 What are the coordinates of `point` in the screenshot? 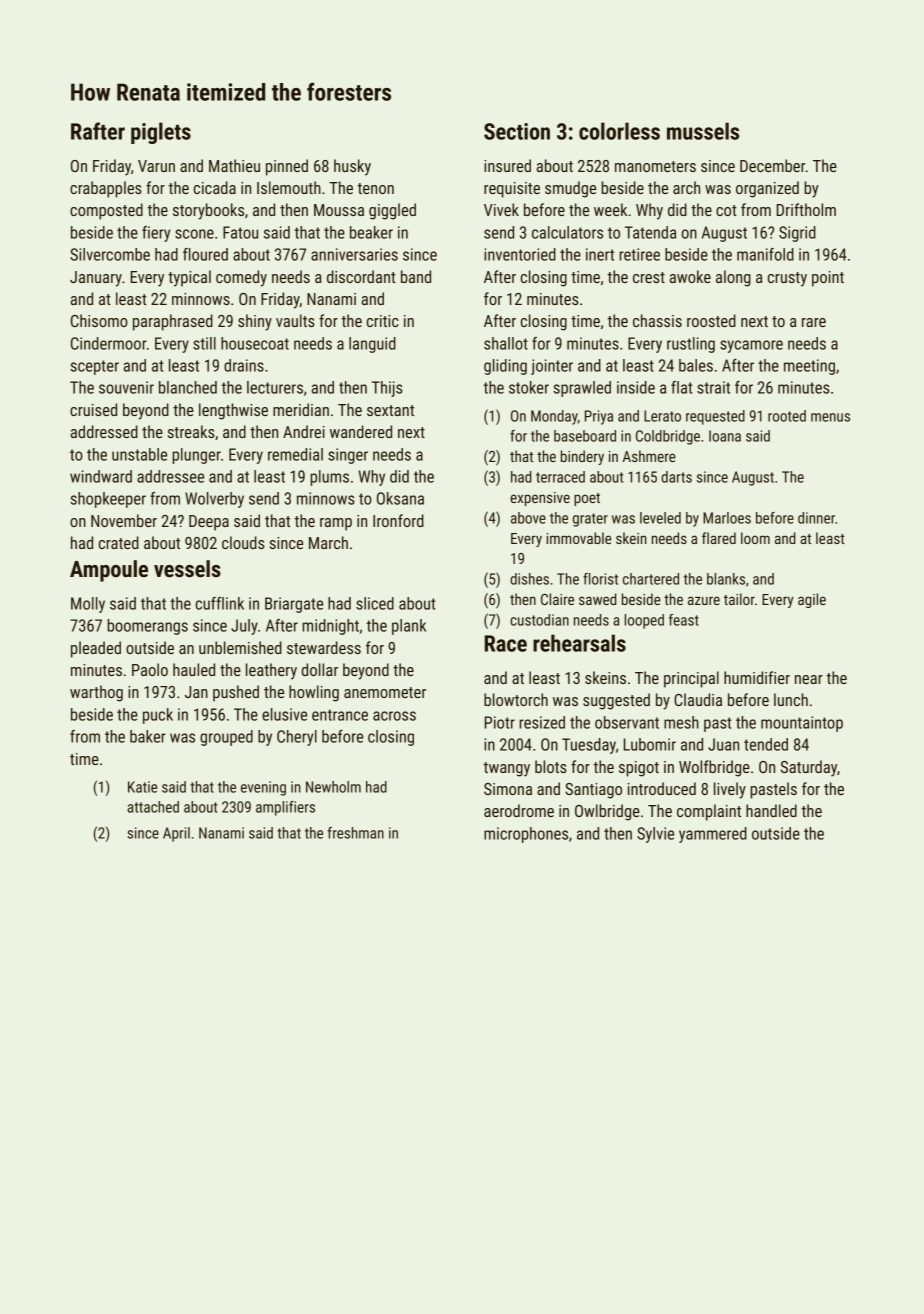 It's located at (828, 279).
